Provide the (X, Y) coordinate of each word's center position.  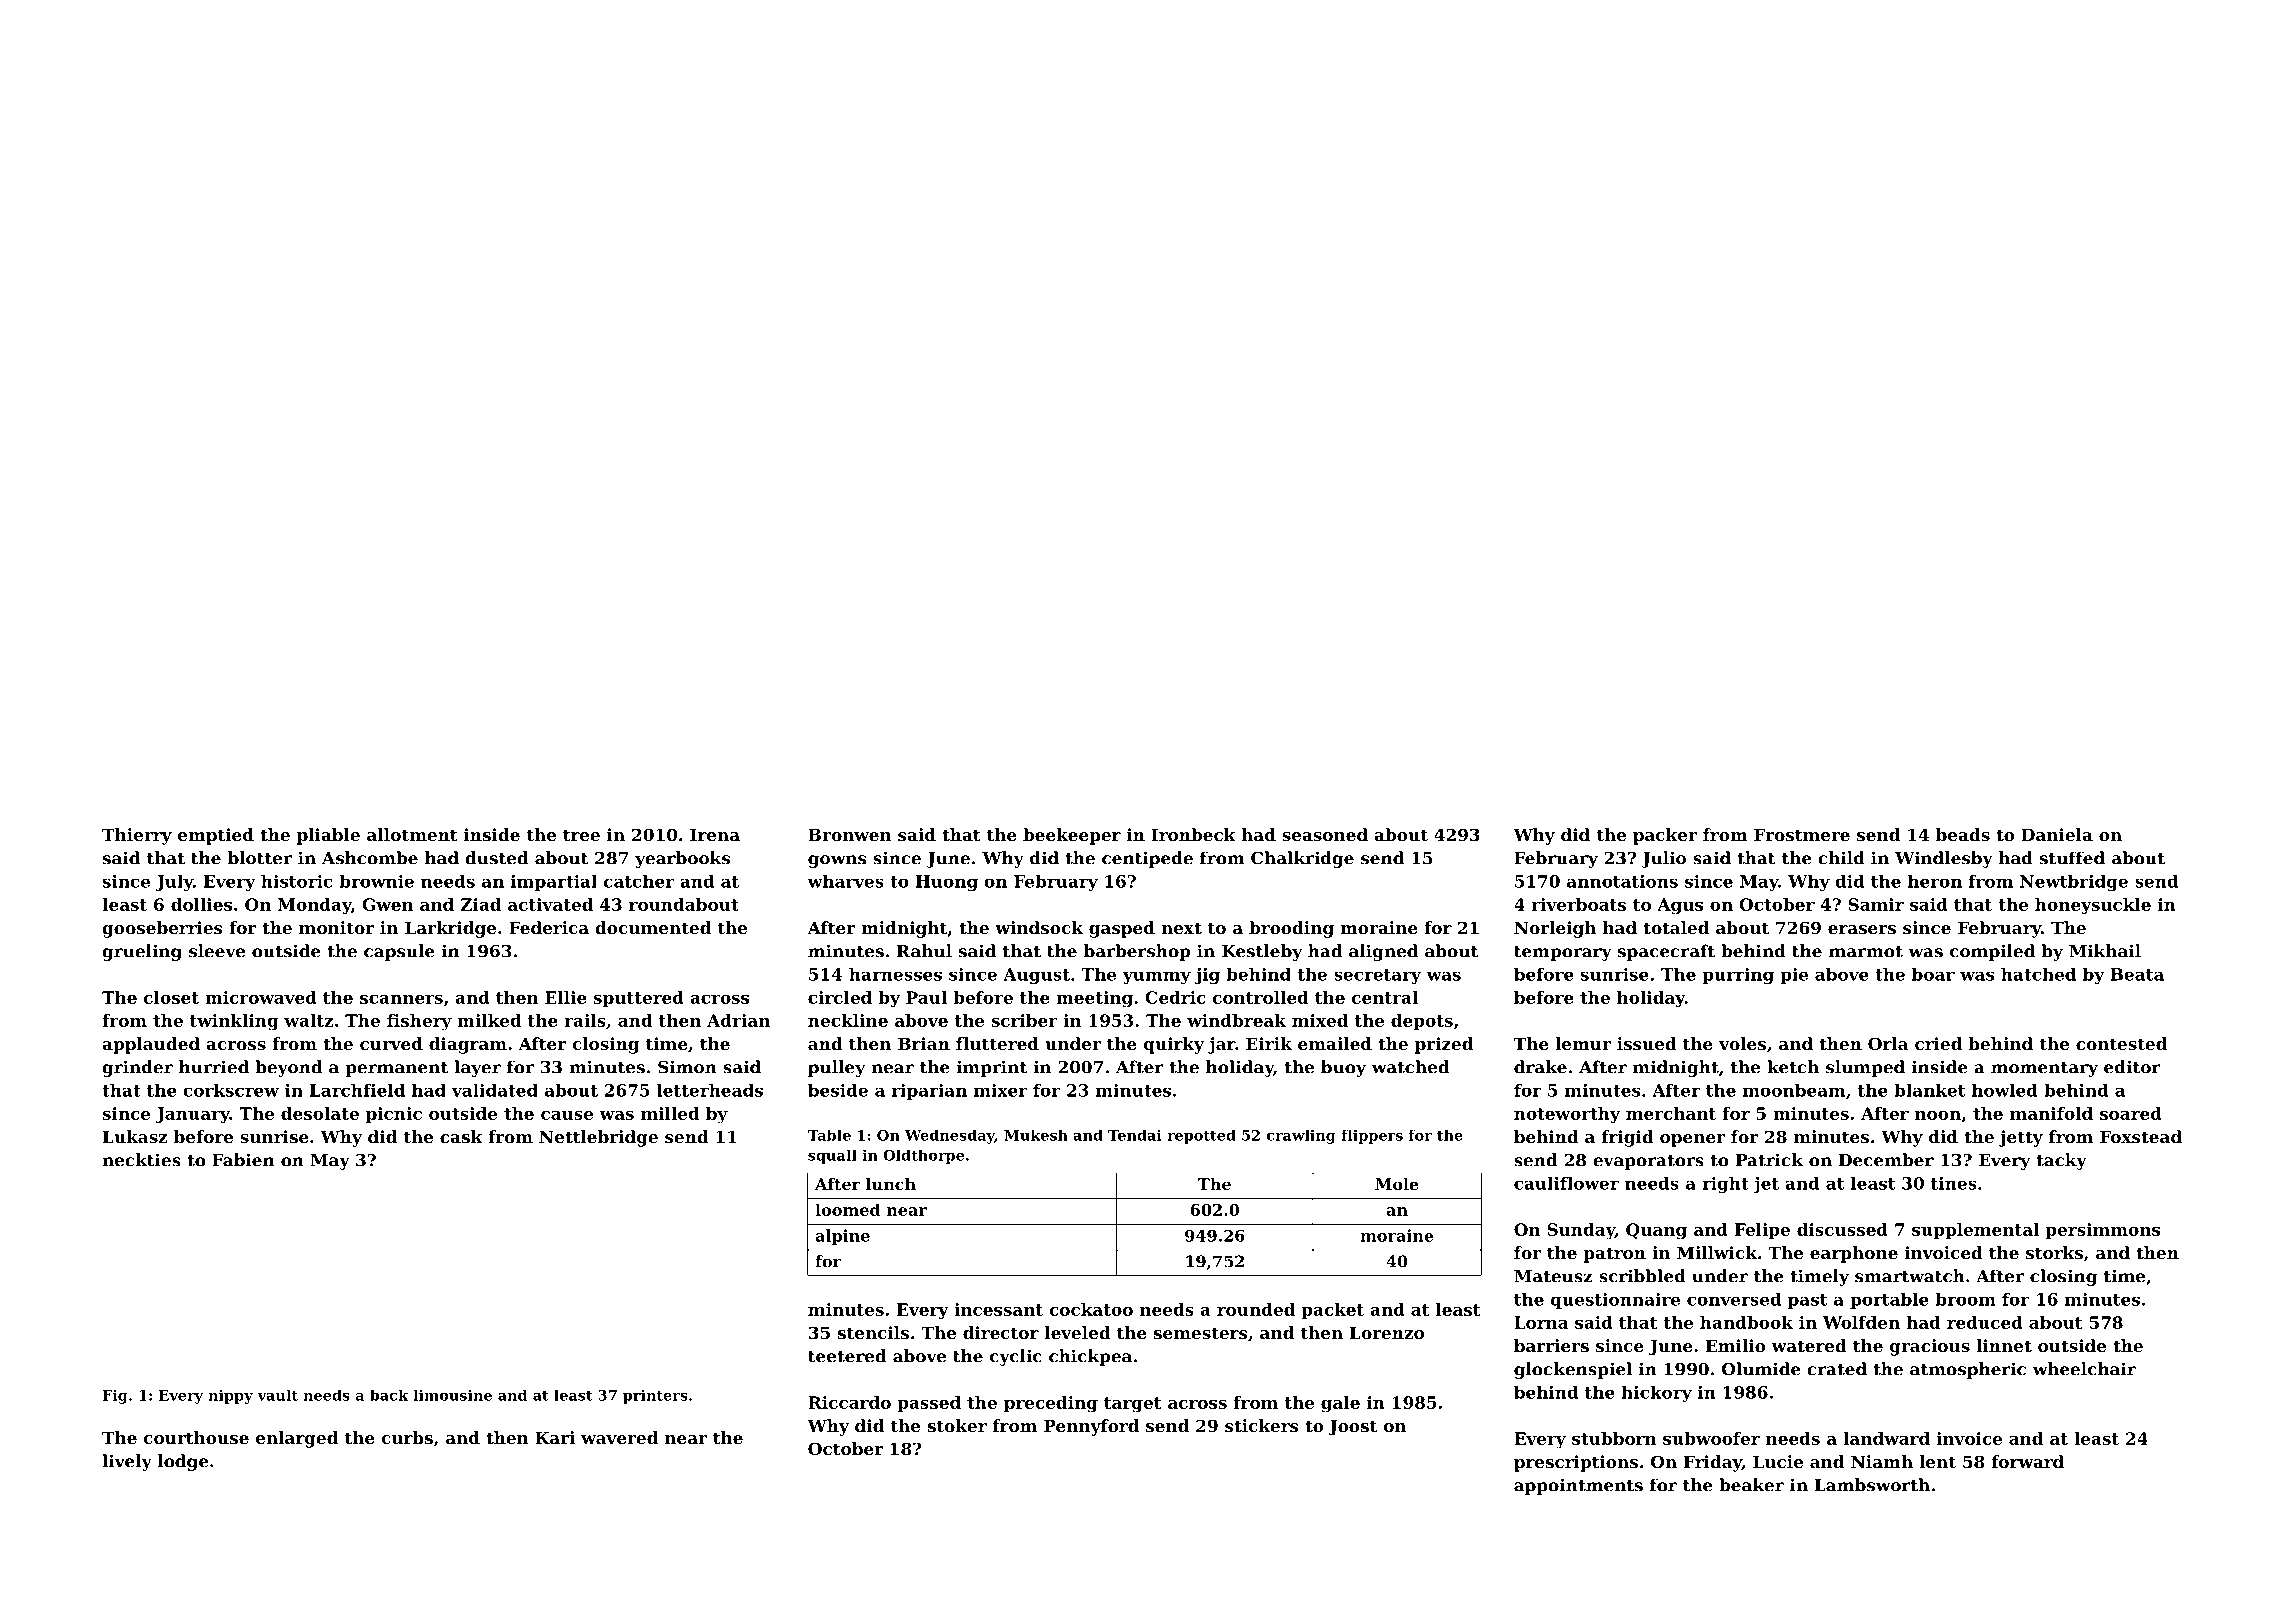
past (1807, 1301)
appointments (1578, 1486)
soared (2131, 1113)
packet (1332, 1311)
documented (653, 927)
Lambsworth (1872, 1485)
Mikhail (2105, 951)
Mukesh (1036, 1135)
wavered (619, 1437)
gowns (837, 861)
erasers (1862, 929)
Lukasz (135, 1136)
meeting (1094, 999)
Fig (115, 1397)
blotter (260, 858)
